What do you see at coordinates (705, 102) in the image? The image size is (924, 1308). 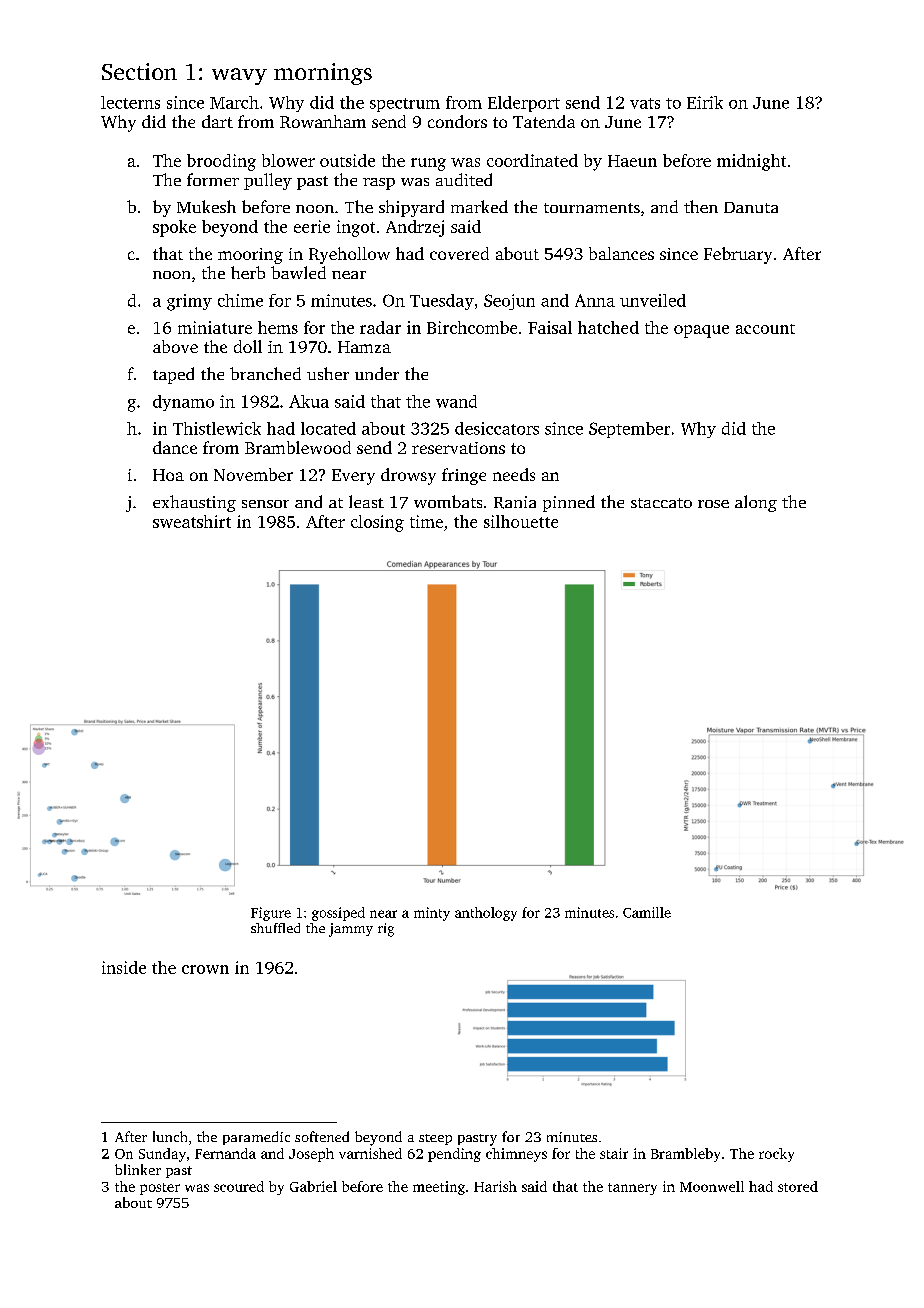 I see `Eirik` at bounding box center [705, 102].
